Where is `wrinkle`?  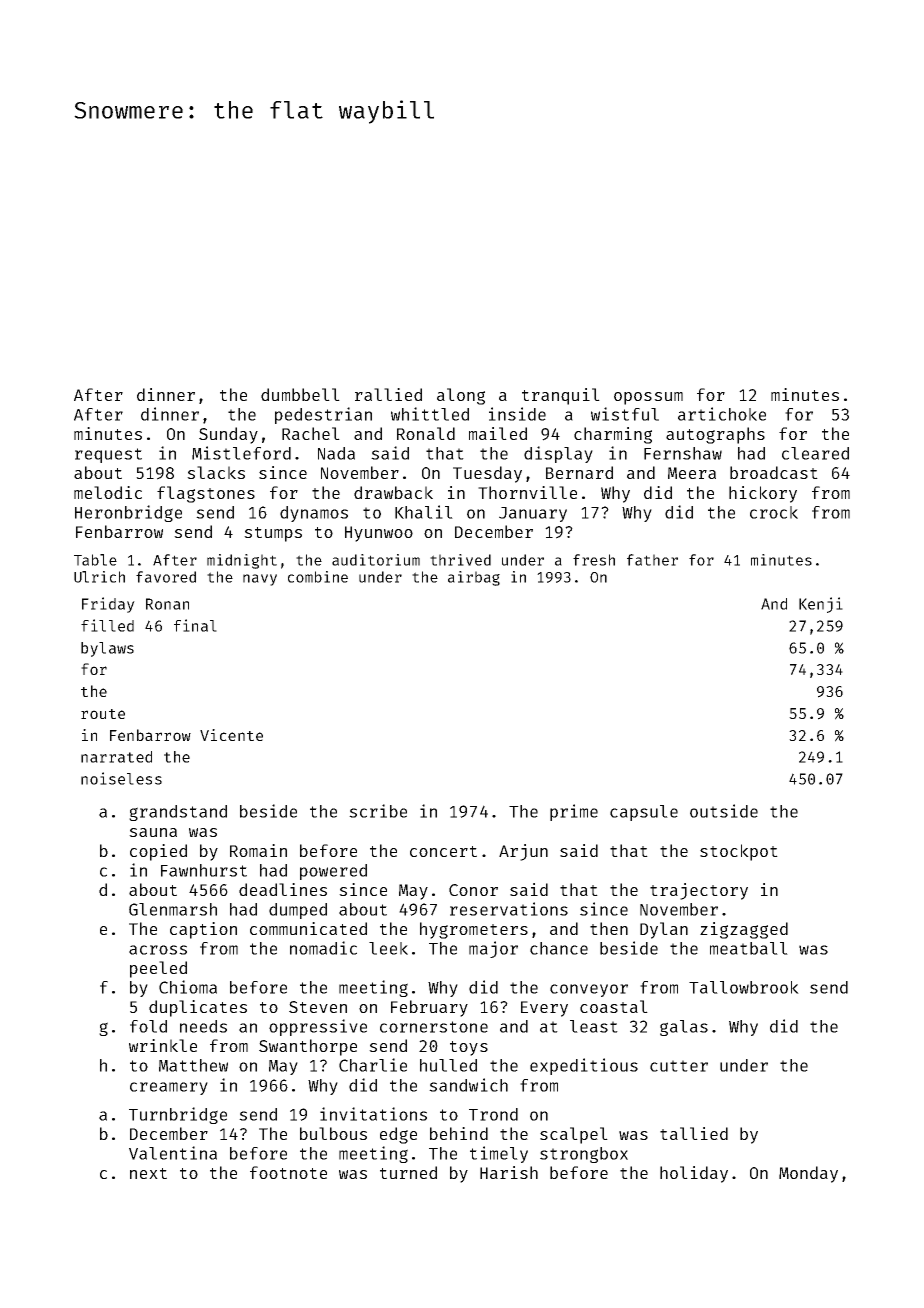 wrinkle is located at coordinates (163, 1045).
